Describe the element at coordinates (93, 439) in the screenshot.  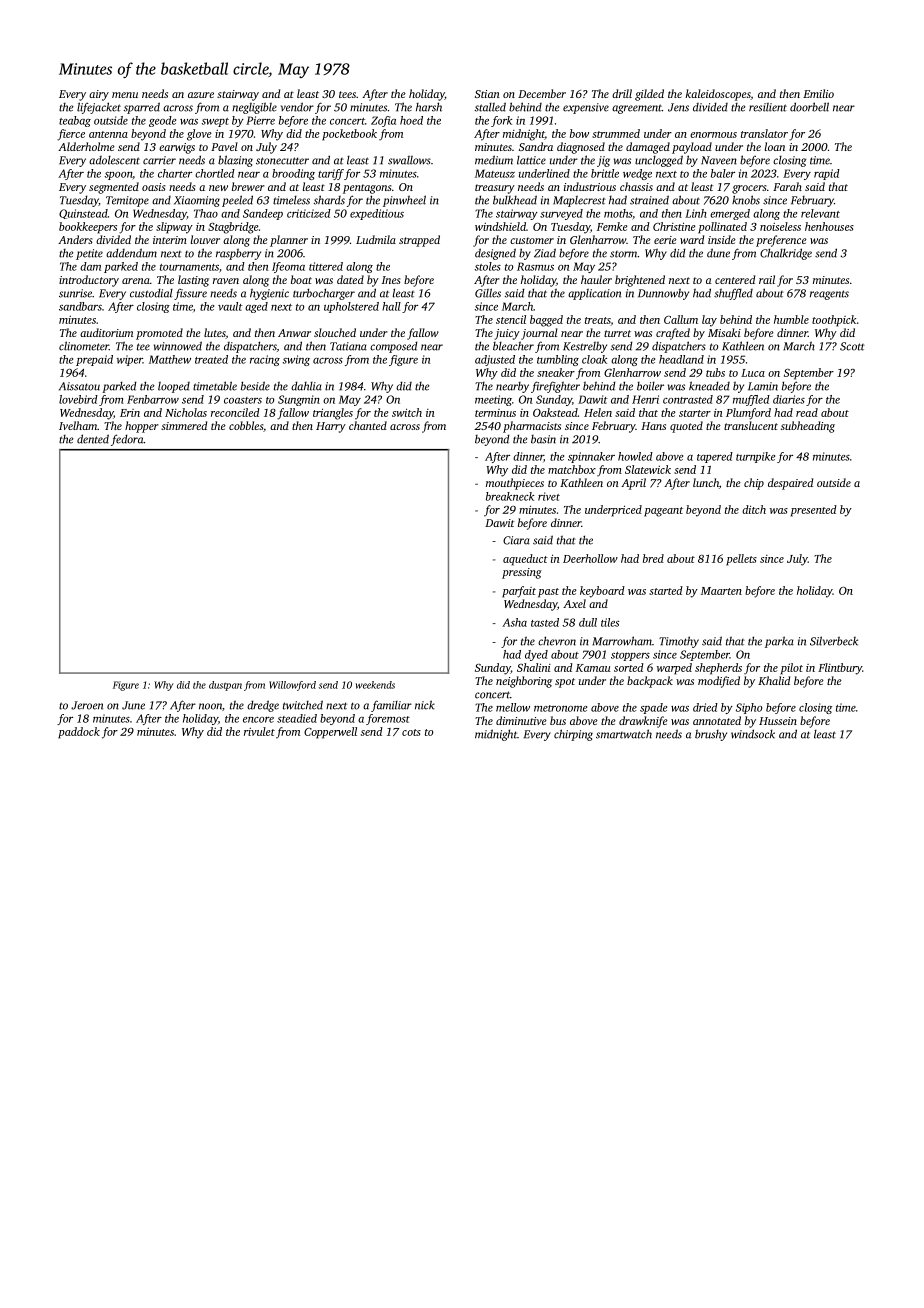
I see `dented` at that location.
